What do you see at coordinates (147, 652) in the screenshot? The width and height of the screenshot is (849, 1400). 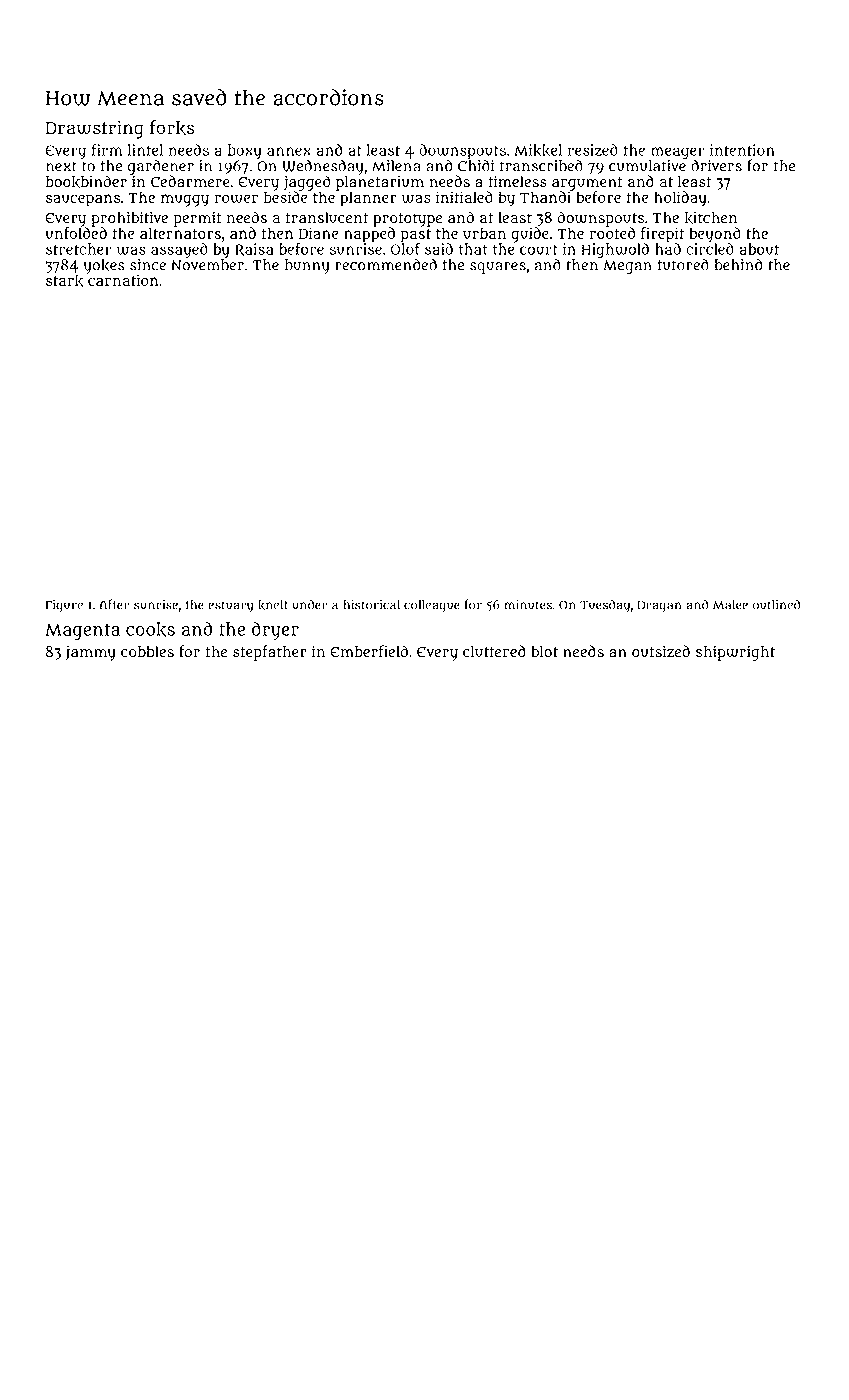 I see `cobbles` at bounding box center [147, 652].
